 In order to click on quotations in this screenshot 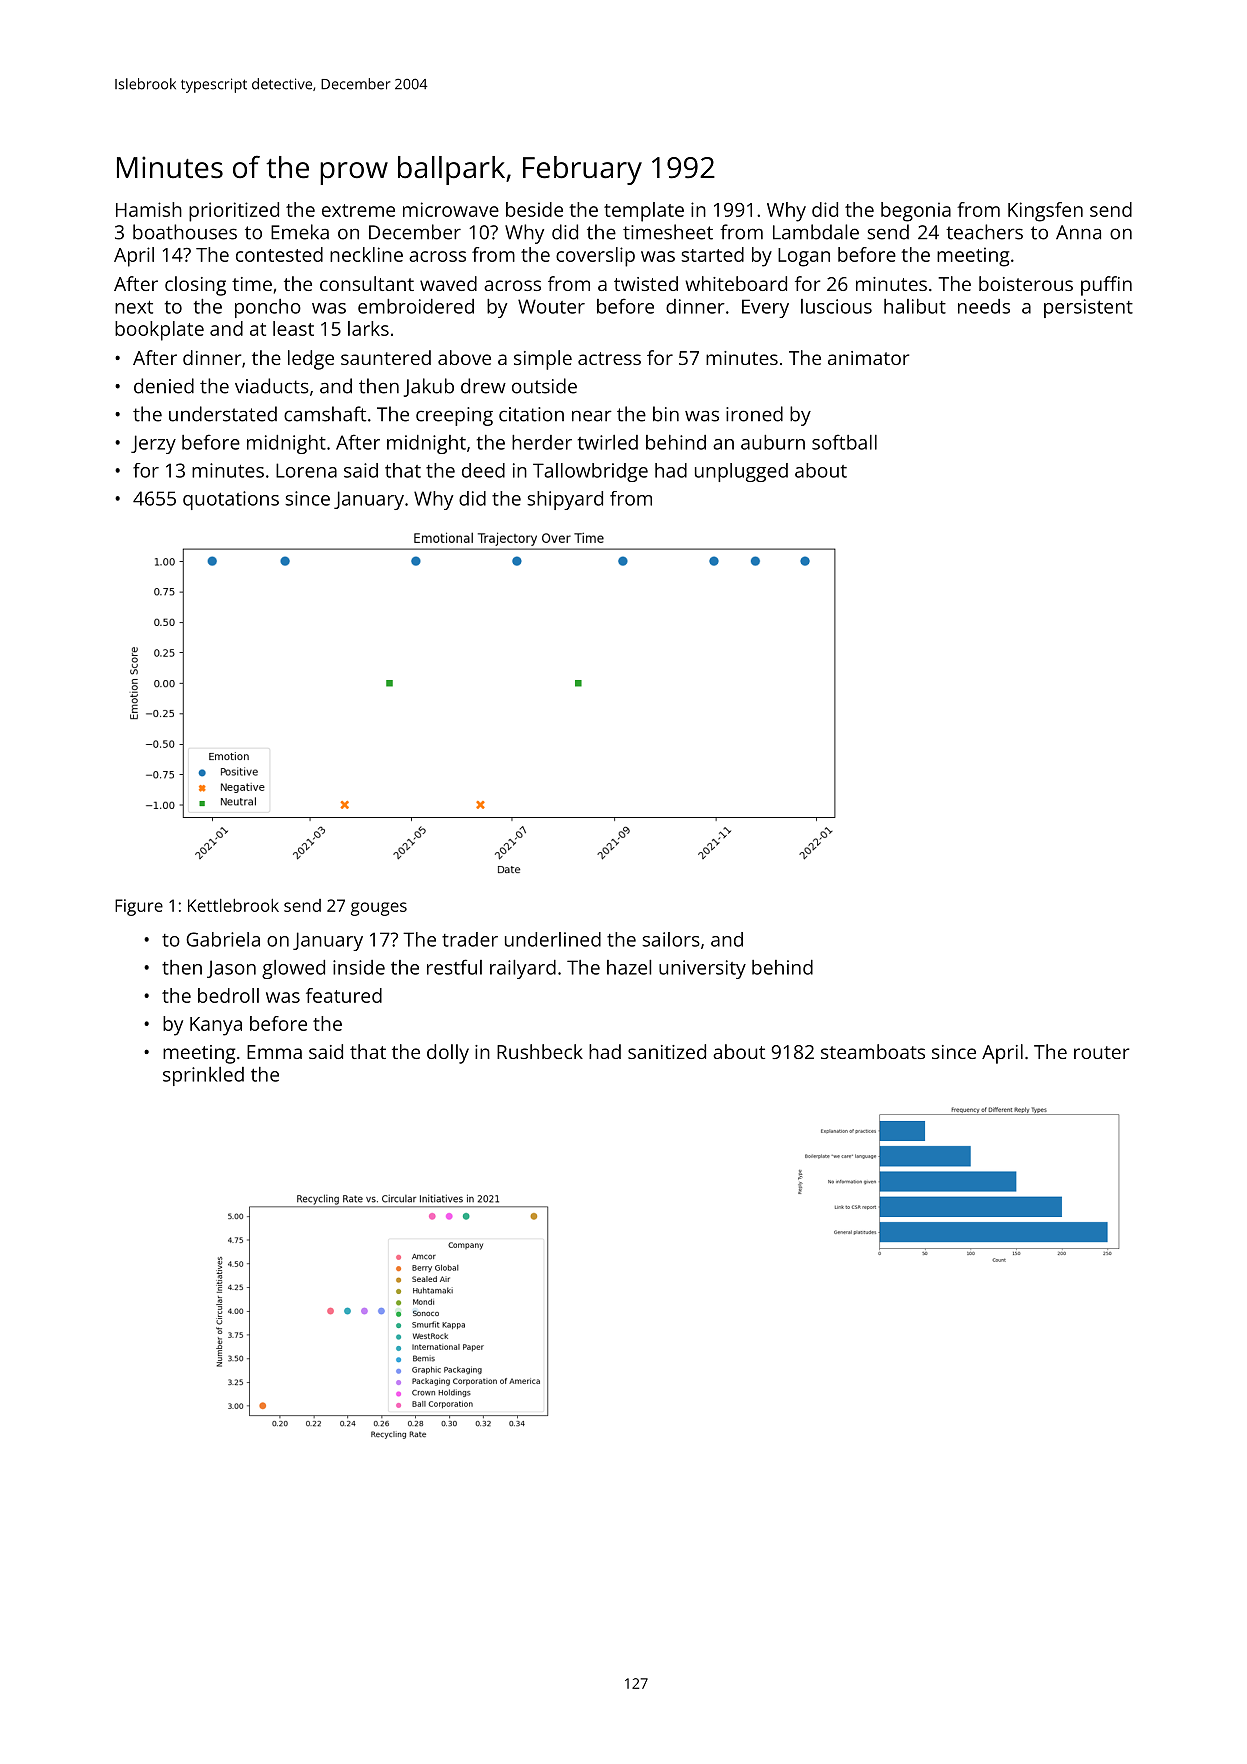, I will do `click(231, 500)`.
